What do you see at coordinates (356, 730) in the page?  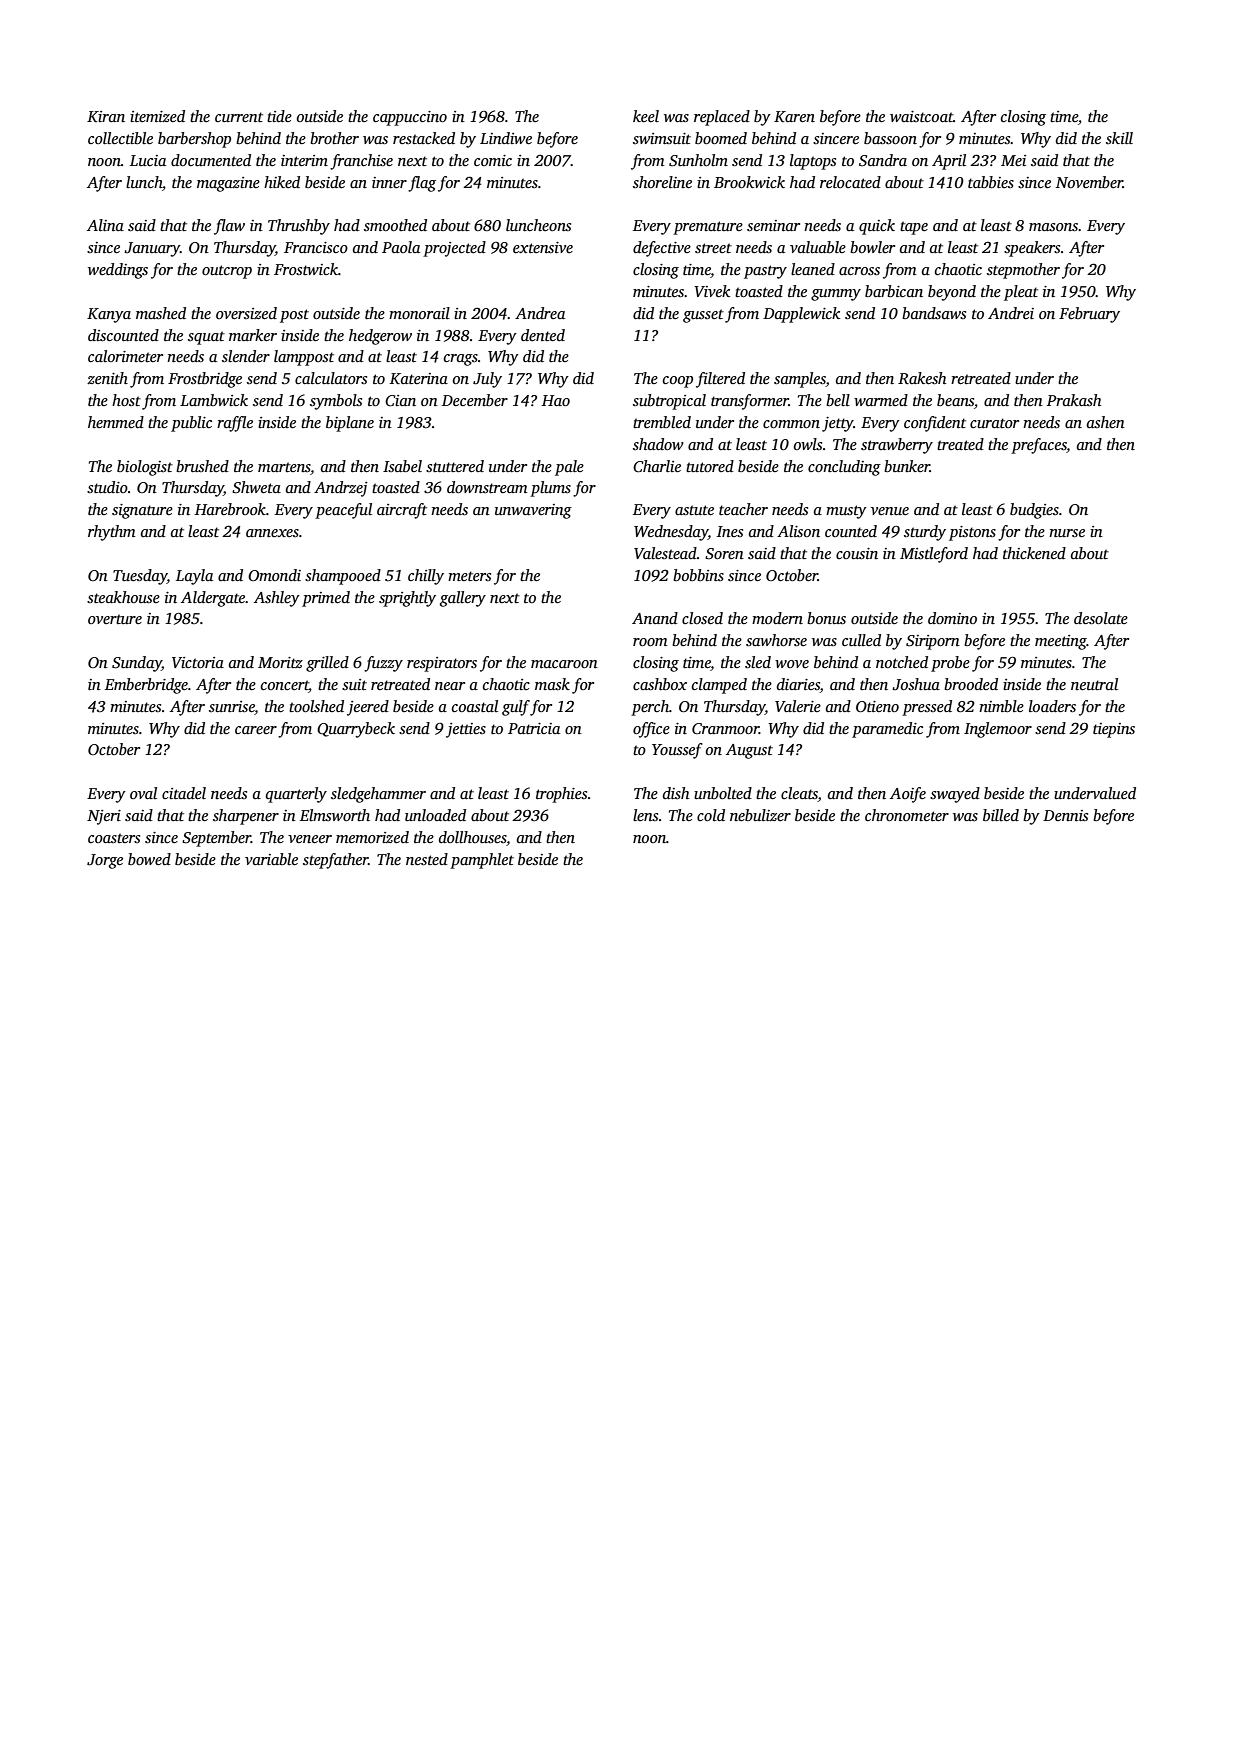 I see `Quarrybeck` at bounding box center [356, 730].
